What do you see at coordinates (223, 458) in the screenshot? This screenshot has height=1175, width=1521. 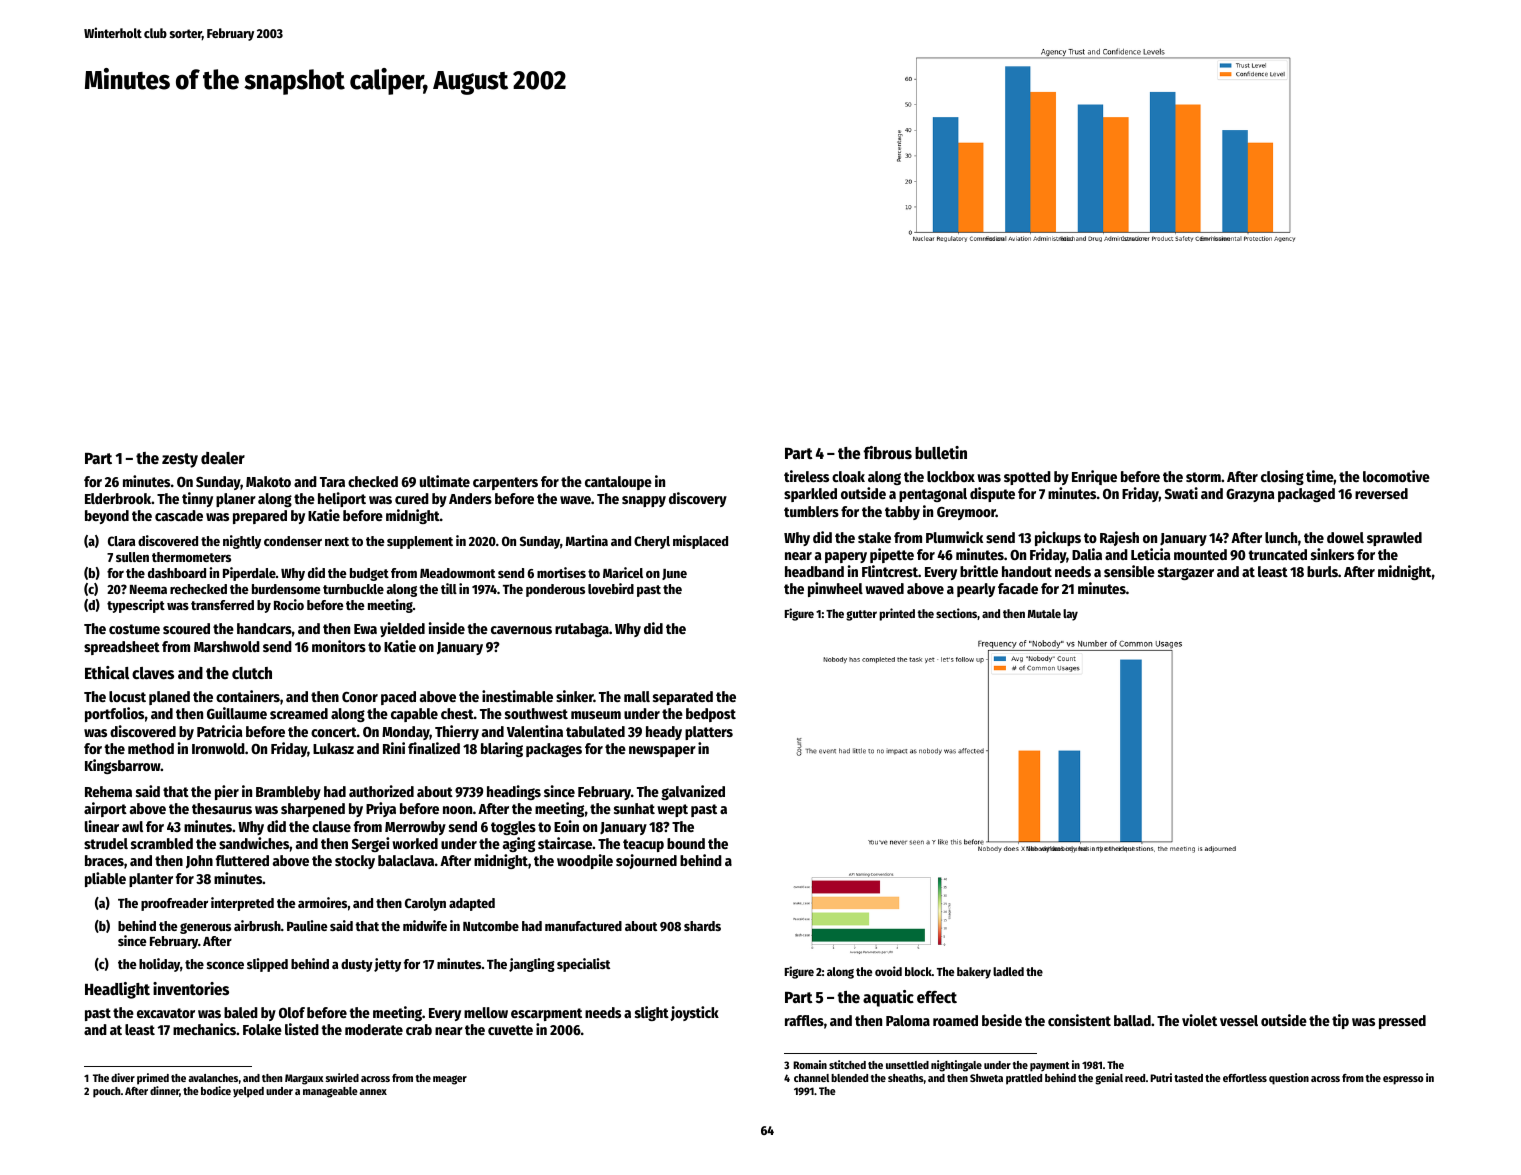 I see `dealer` at bounding box center [223, 458].
